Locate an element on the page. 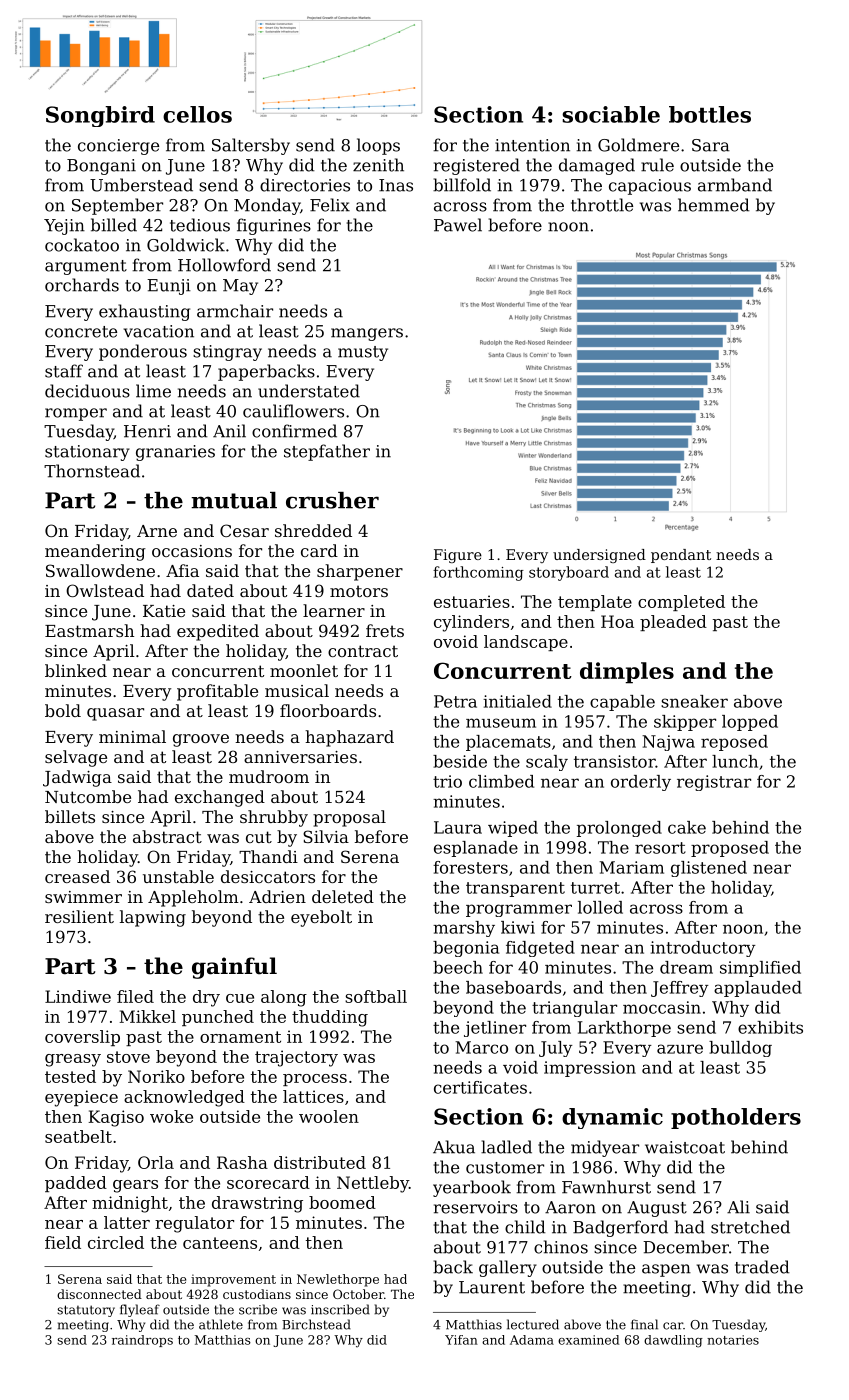  musty is located at coordinates (363, 353).
